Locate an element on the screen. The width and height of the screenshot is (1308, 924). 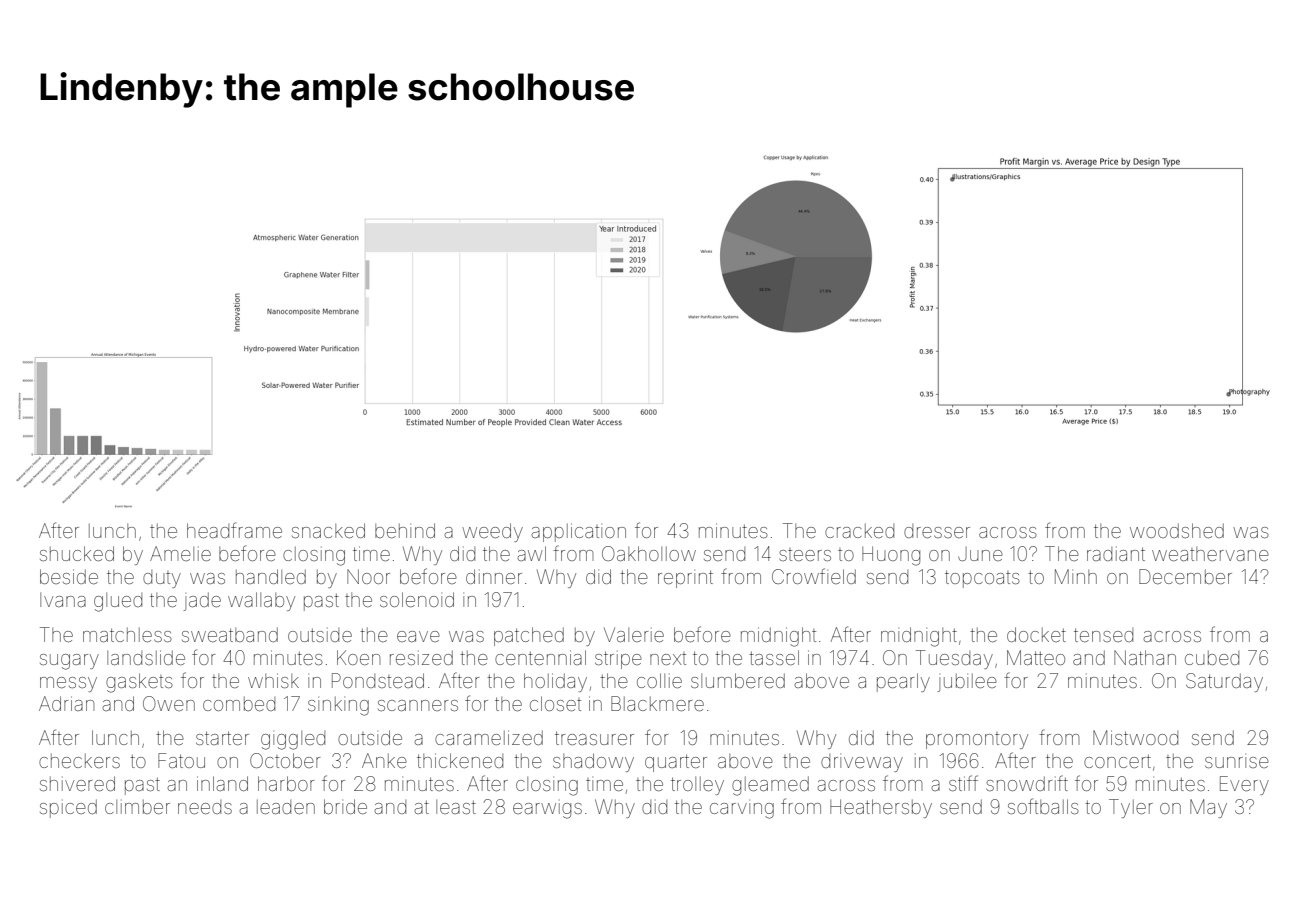
Minh is located at coordinates (1076, 576).
